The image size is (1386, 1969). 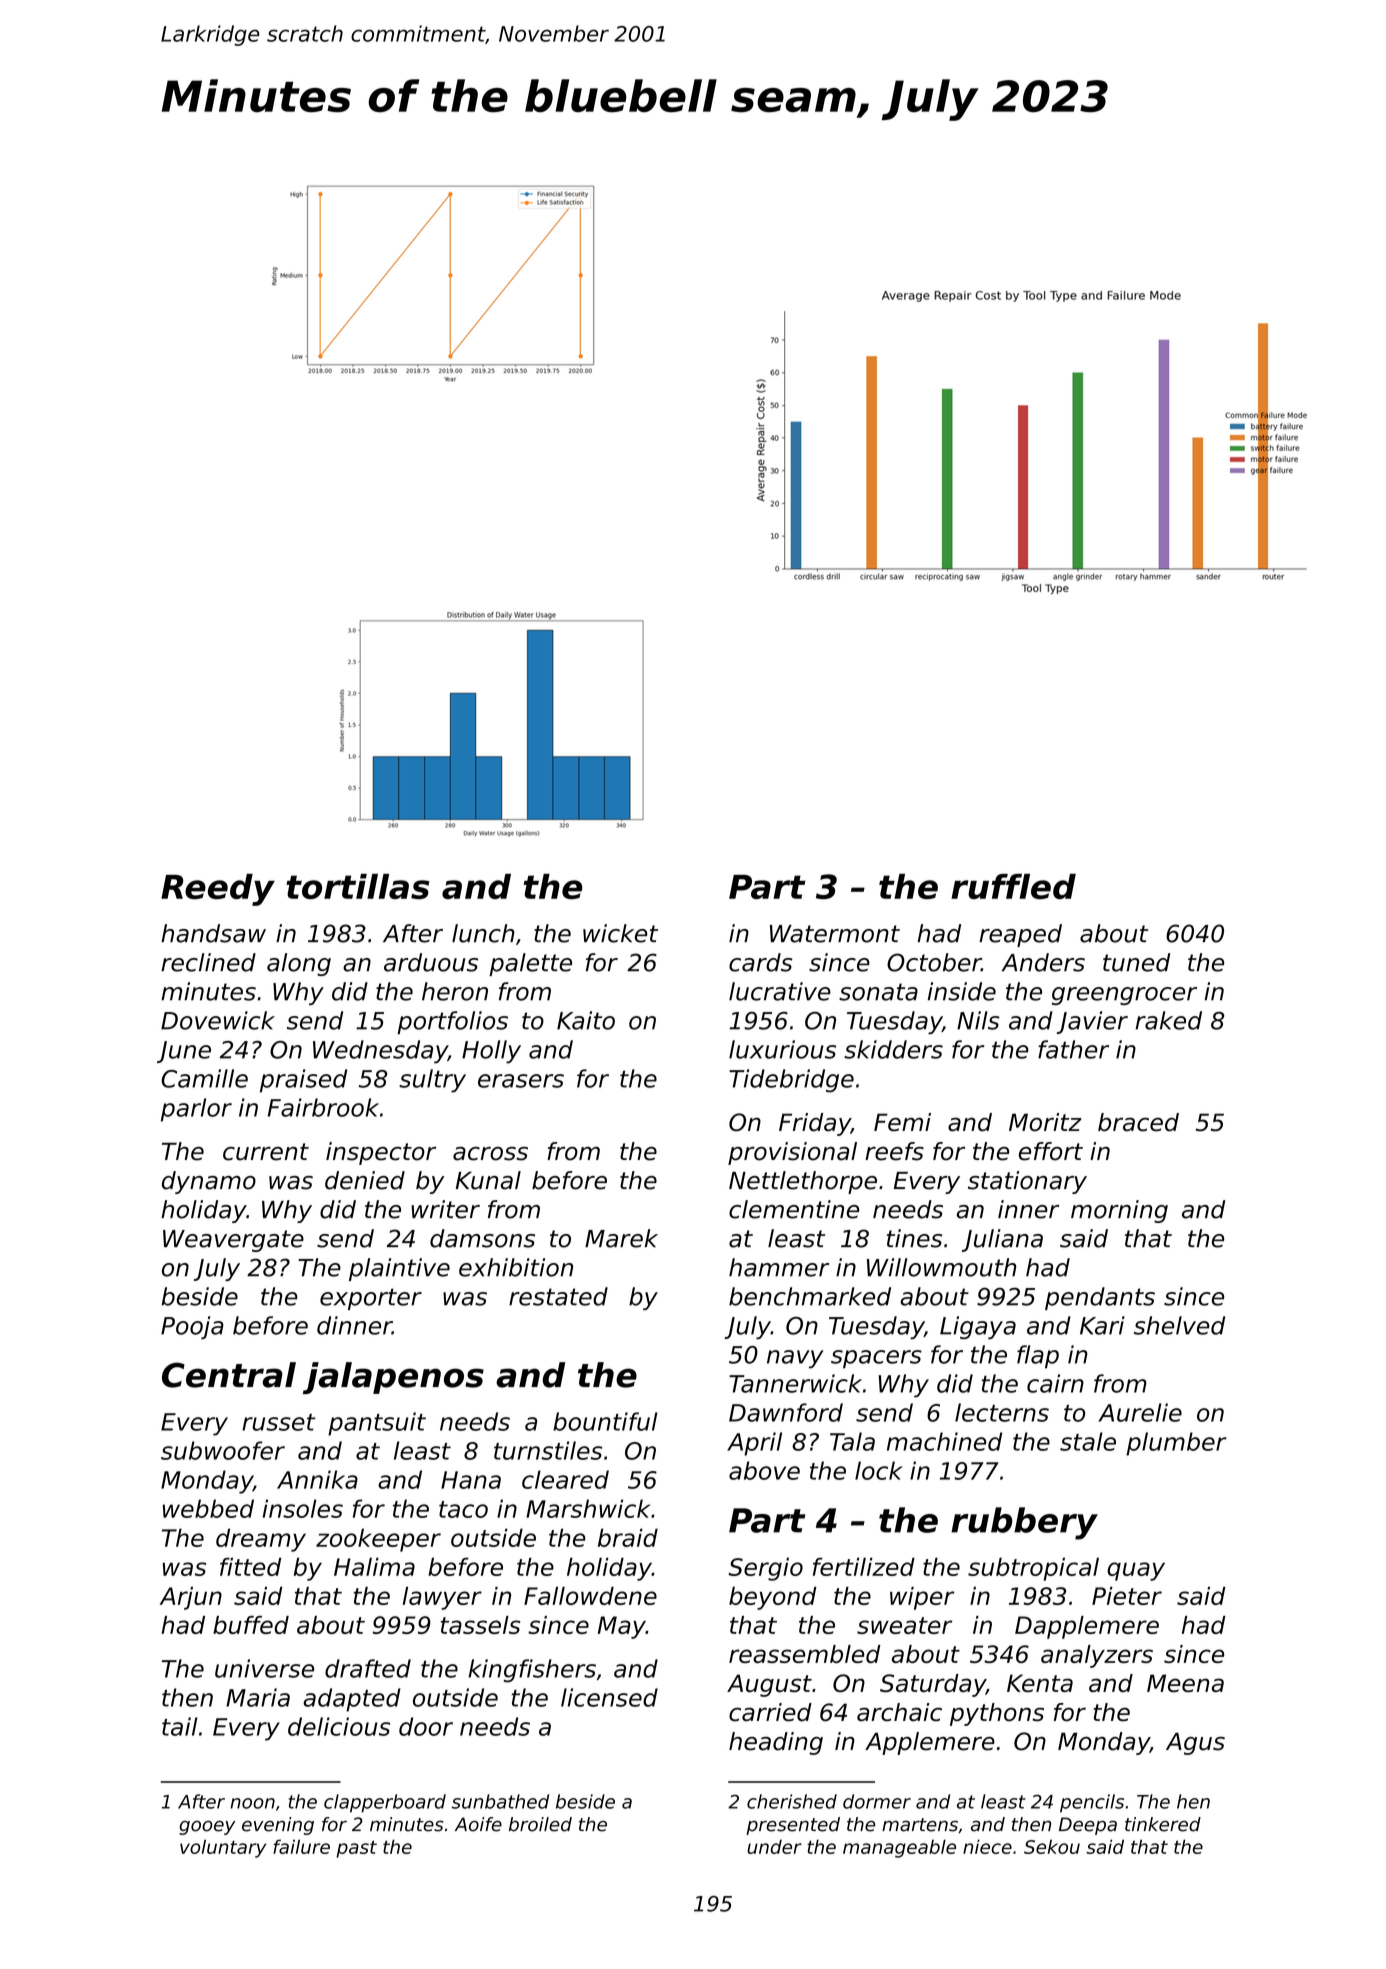 What do you see at coordinates (774, 1846) in the screenshot?
I see `under` at bounding box center [774, 1846].
